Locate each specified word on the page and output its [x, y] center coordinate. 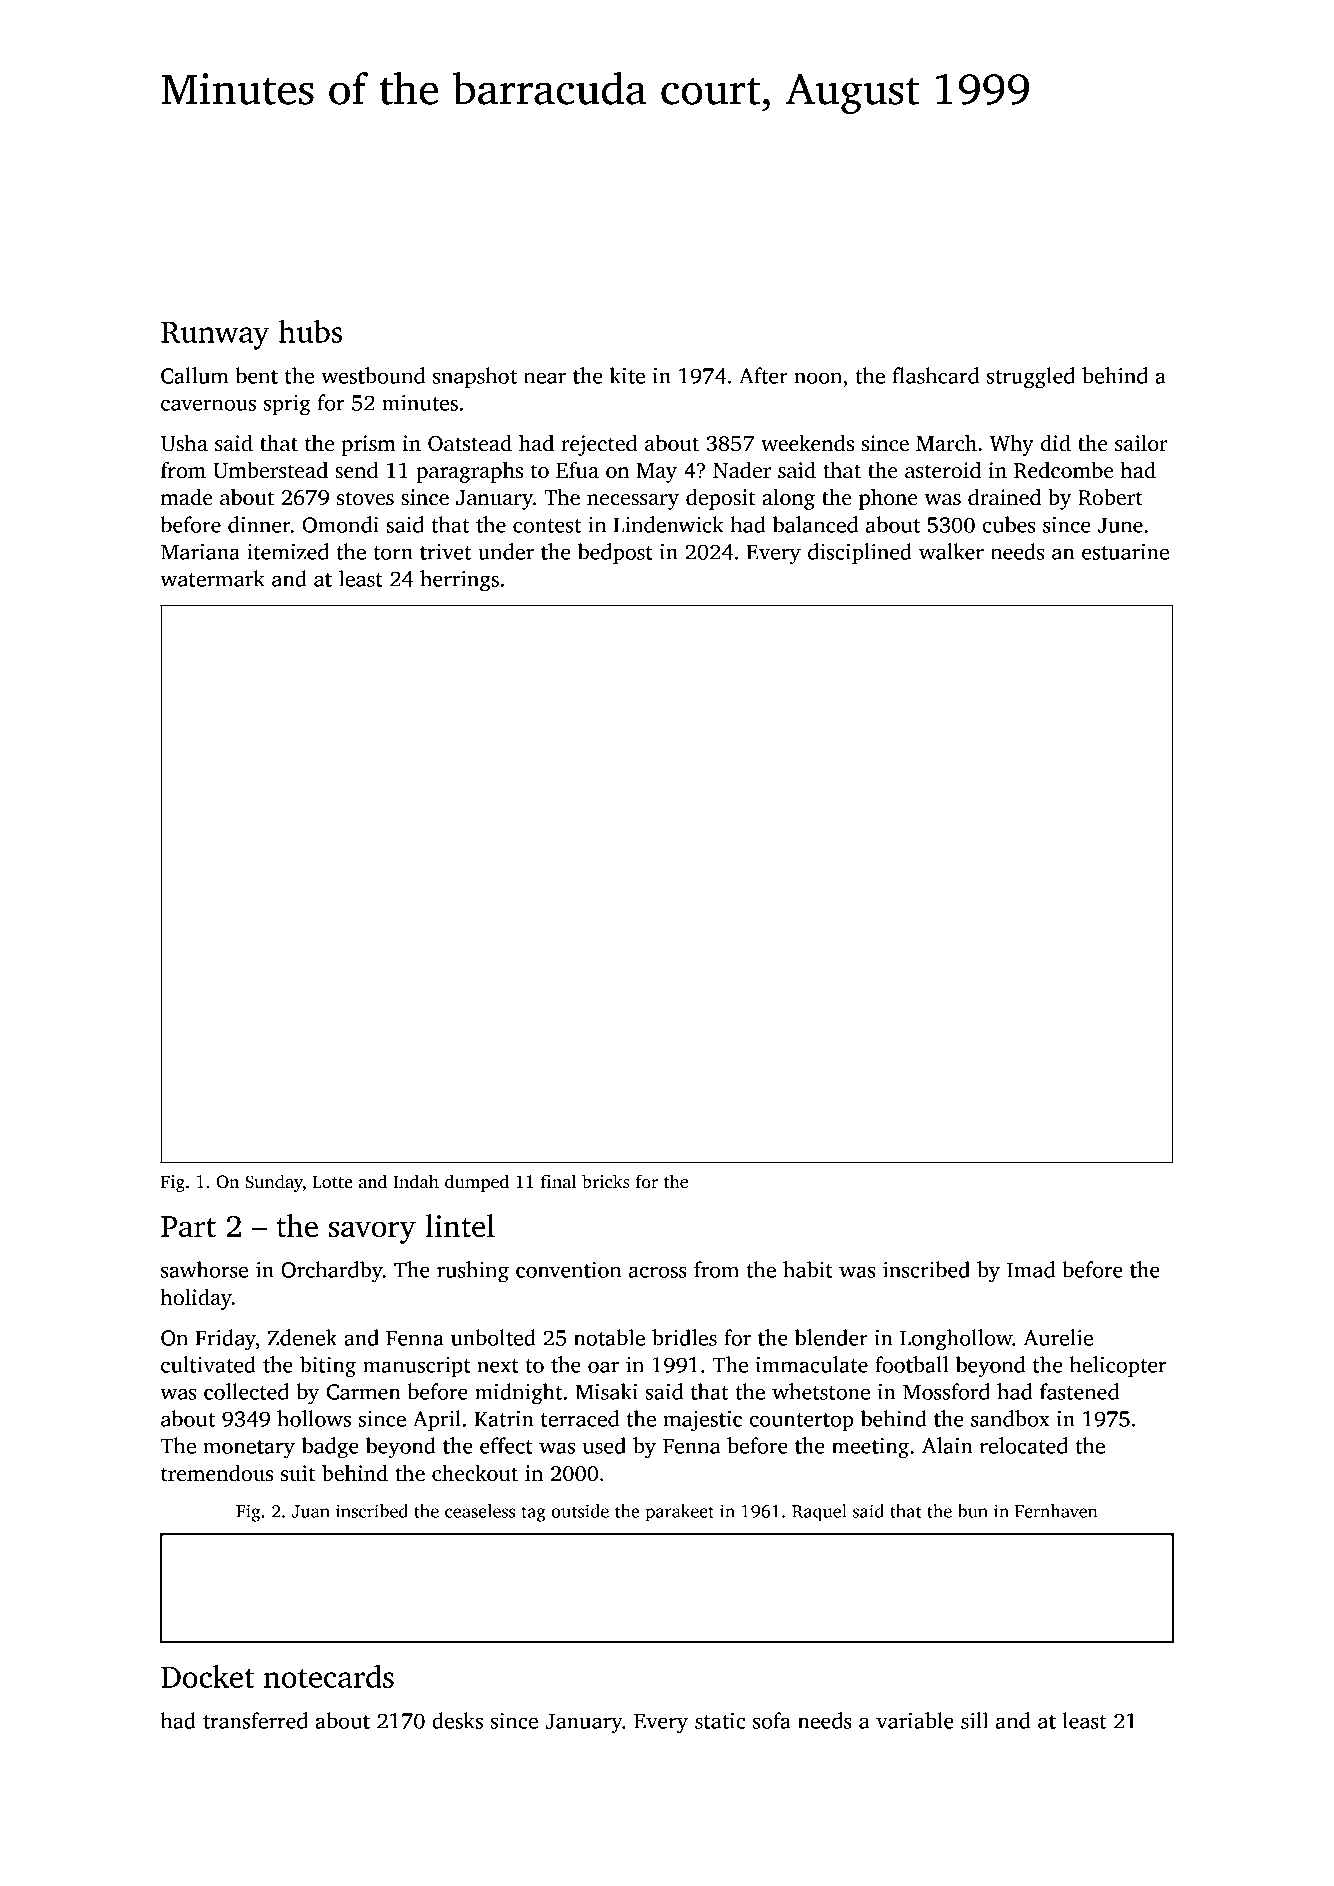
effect [506, 1445]
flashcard [936, 375]
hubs [310, 331]
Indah [416, 1181]
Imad [1031, 1269]
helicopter [1118, 1367]
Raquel [819, 1513]
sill [974, 1720]
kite [627, 375]
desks [457, 1720]
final [558, 1181]
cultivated [208, 1364]
